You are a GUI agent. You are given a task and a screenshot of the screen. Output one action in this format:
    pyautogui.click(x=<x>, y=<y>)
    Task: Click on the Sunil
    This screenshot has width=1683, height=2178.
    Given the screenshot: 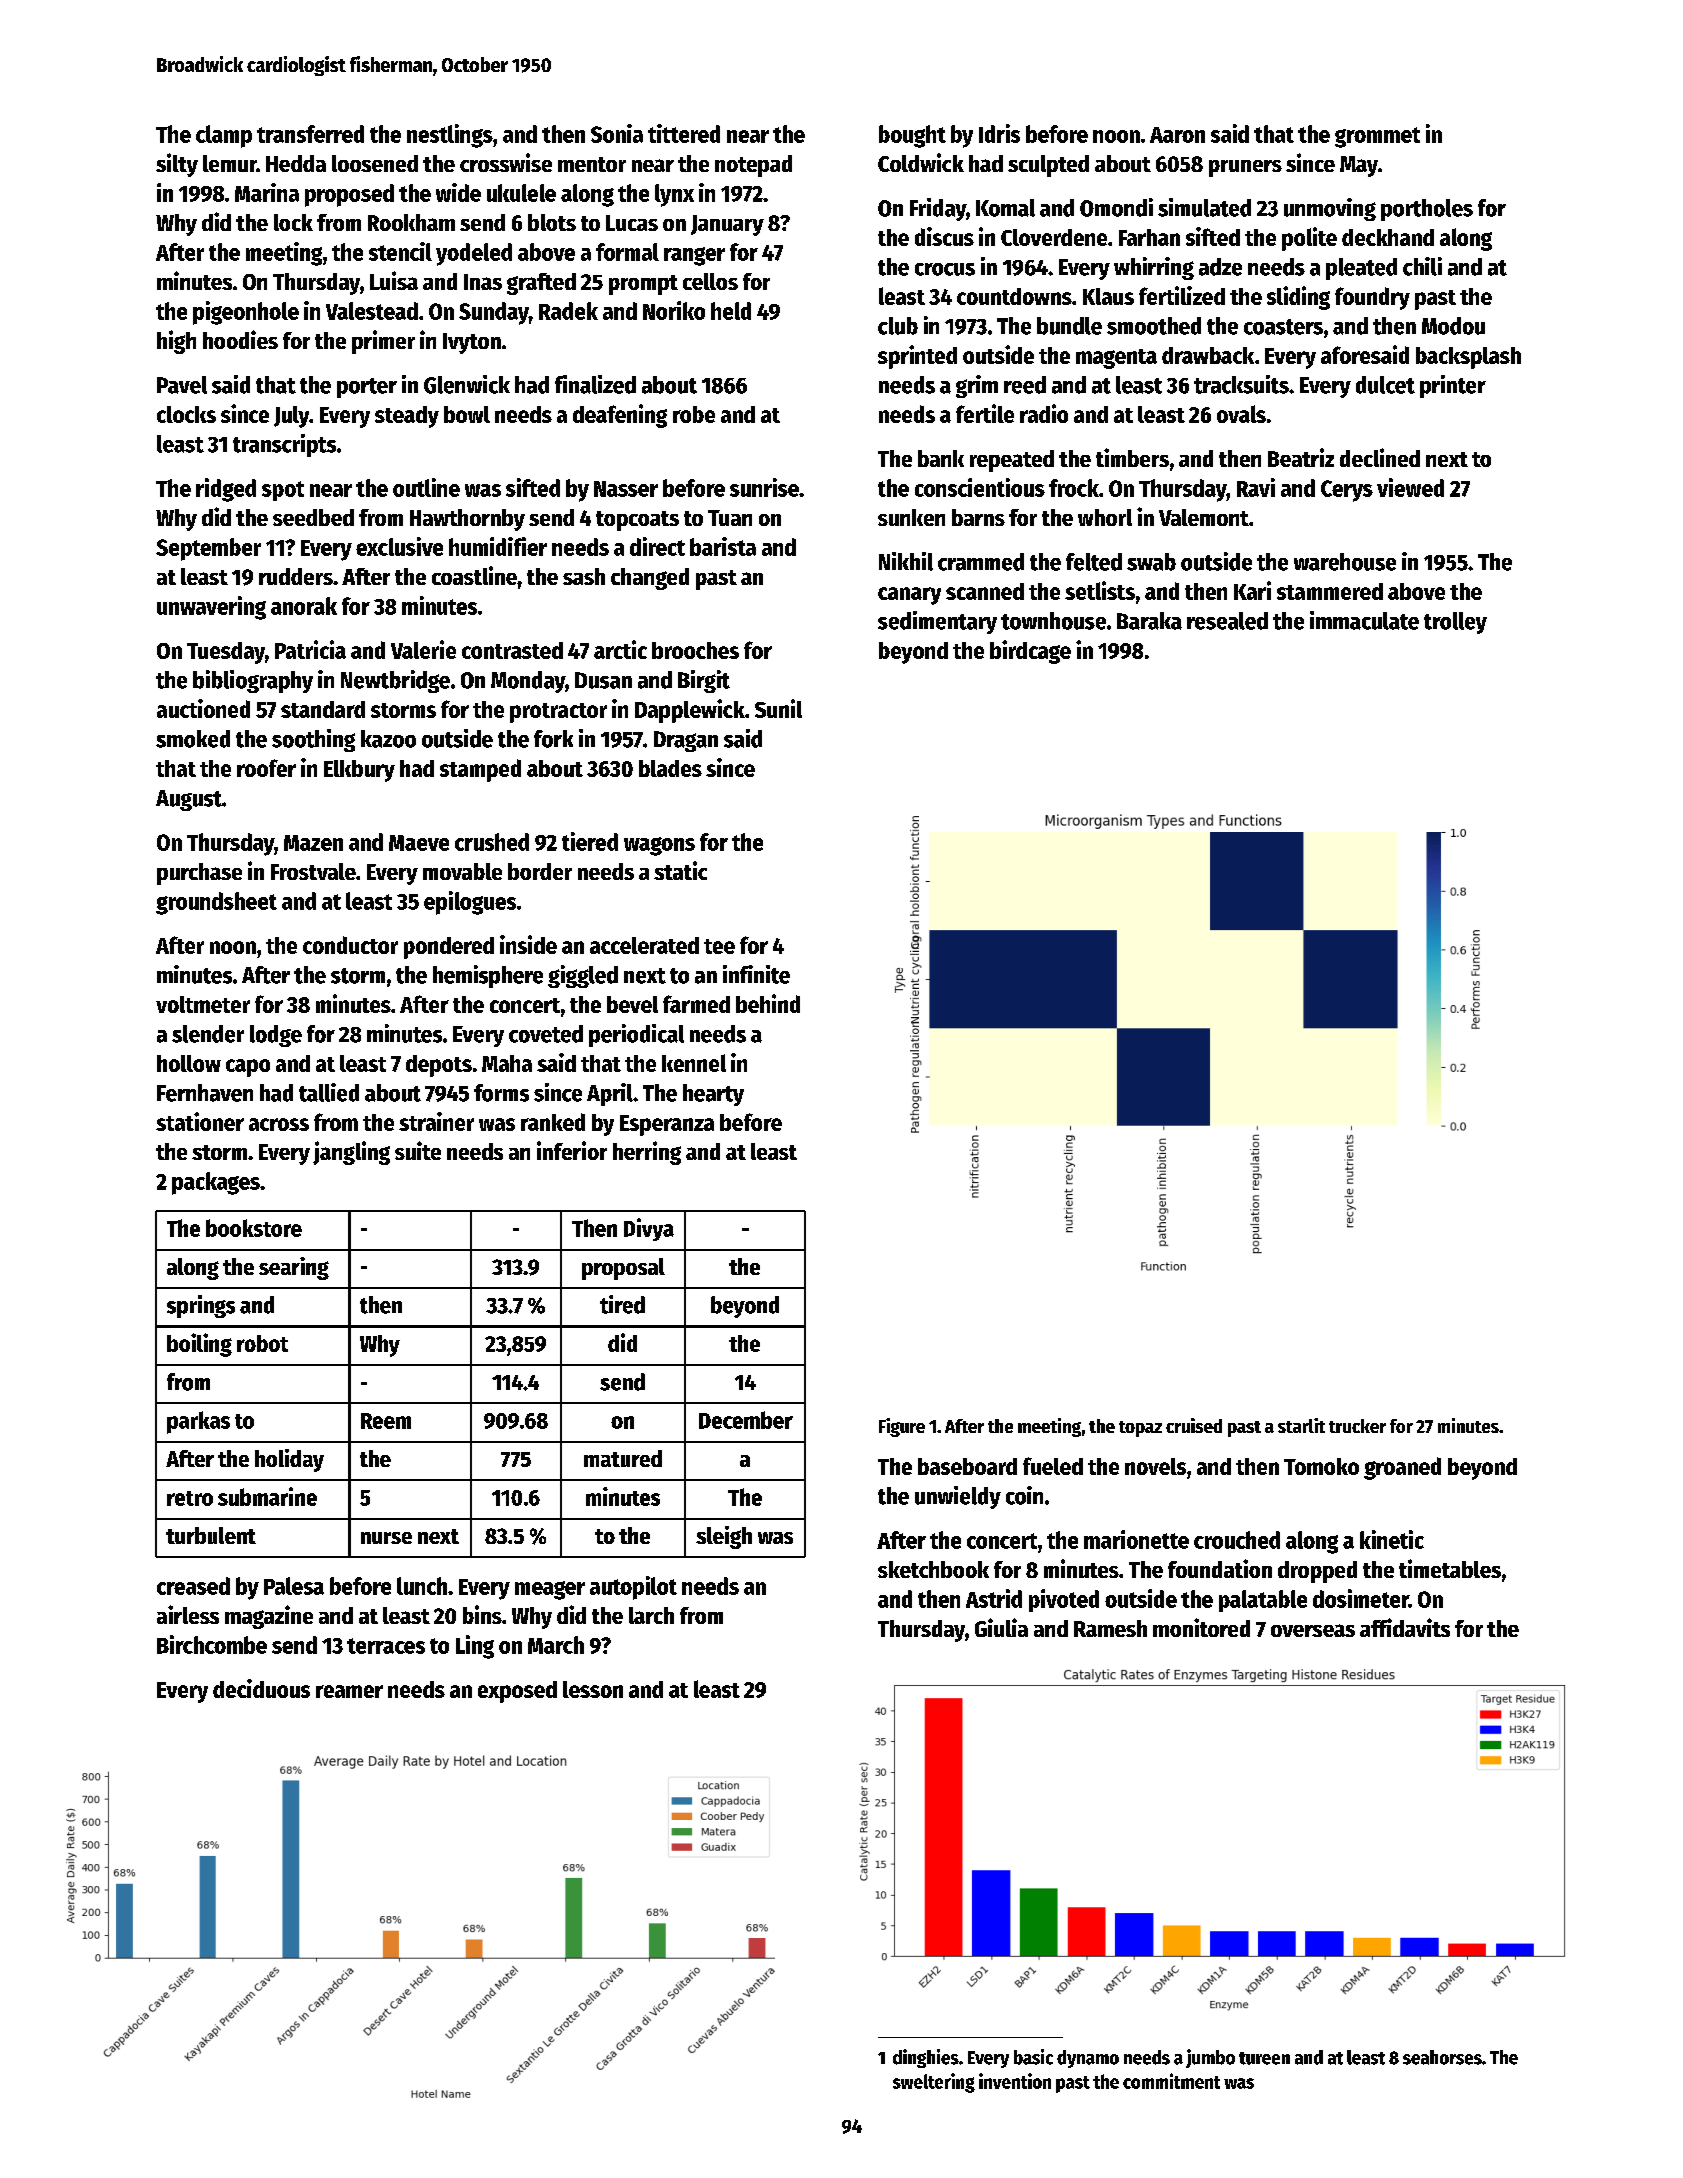 What is the action you would take?
    pyautogui.click(x=778, y=708)
